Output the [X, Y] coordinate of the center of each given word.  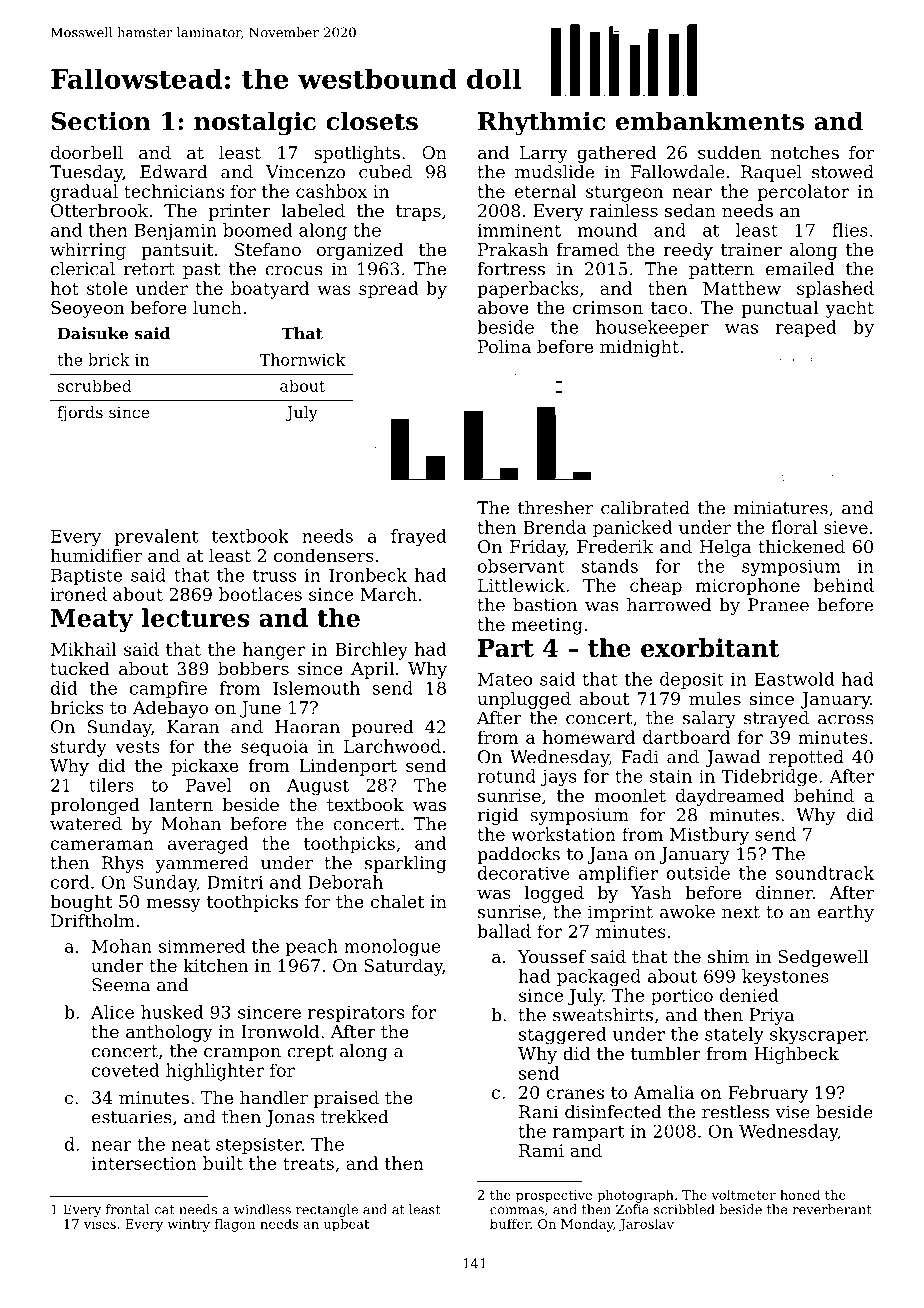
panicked [633, 529]
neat [191, 1144]
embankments [710, 121]
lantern [181, 804]
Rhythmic [541, 123]
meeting [547, 626]
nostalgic [255, 123]
